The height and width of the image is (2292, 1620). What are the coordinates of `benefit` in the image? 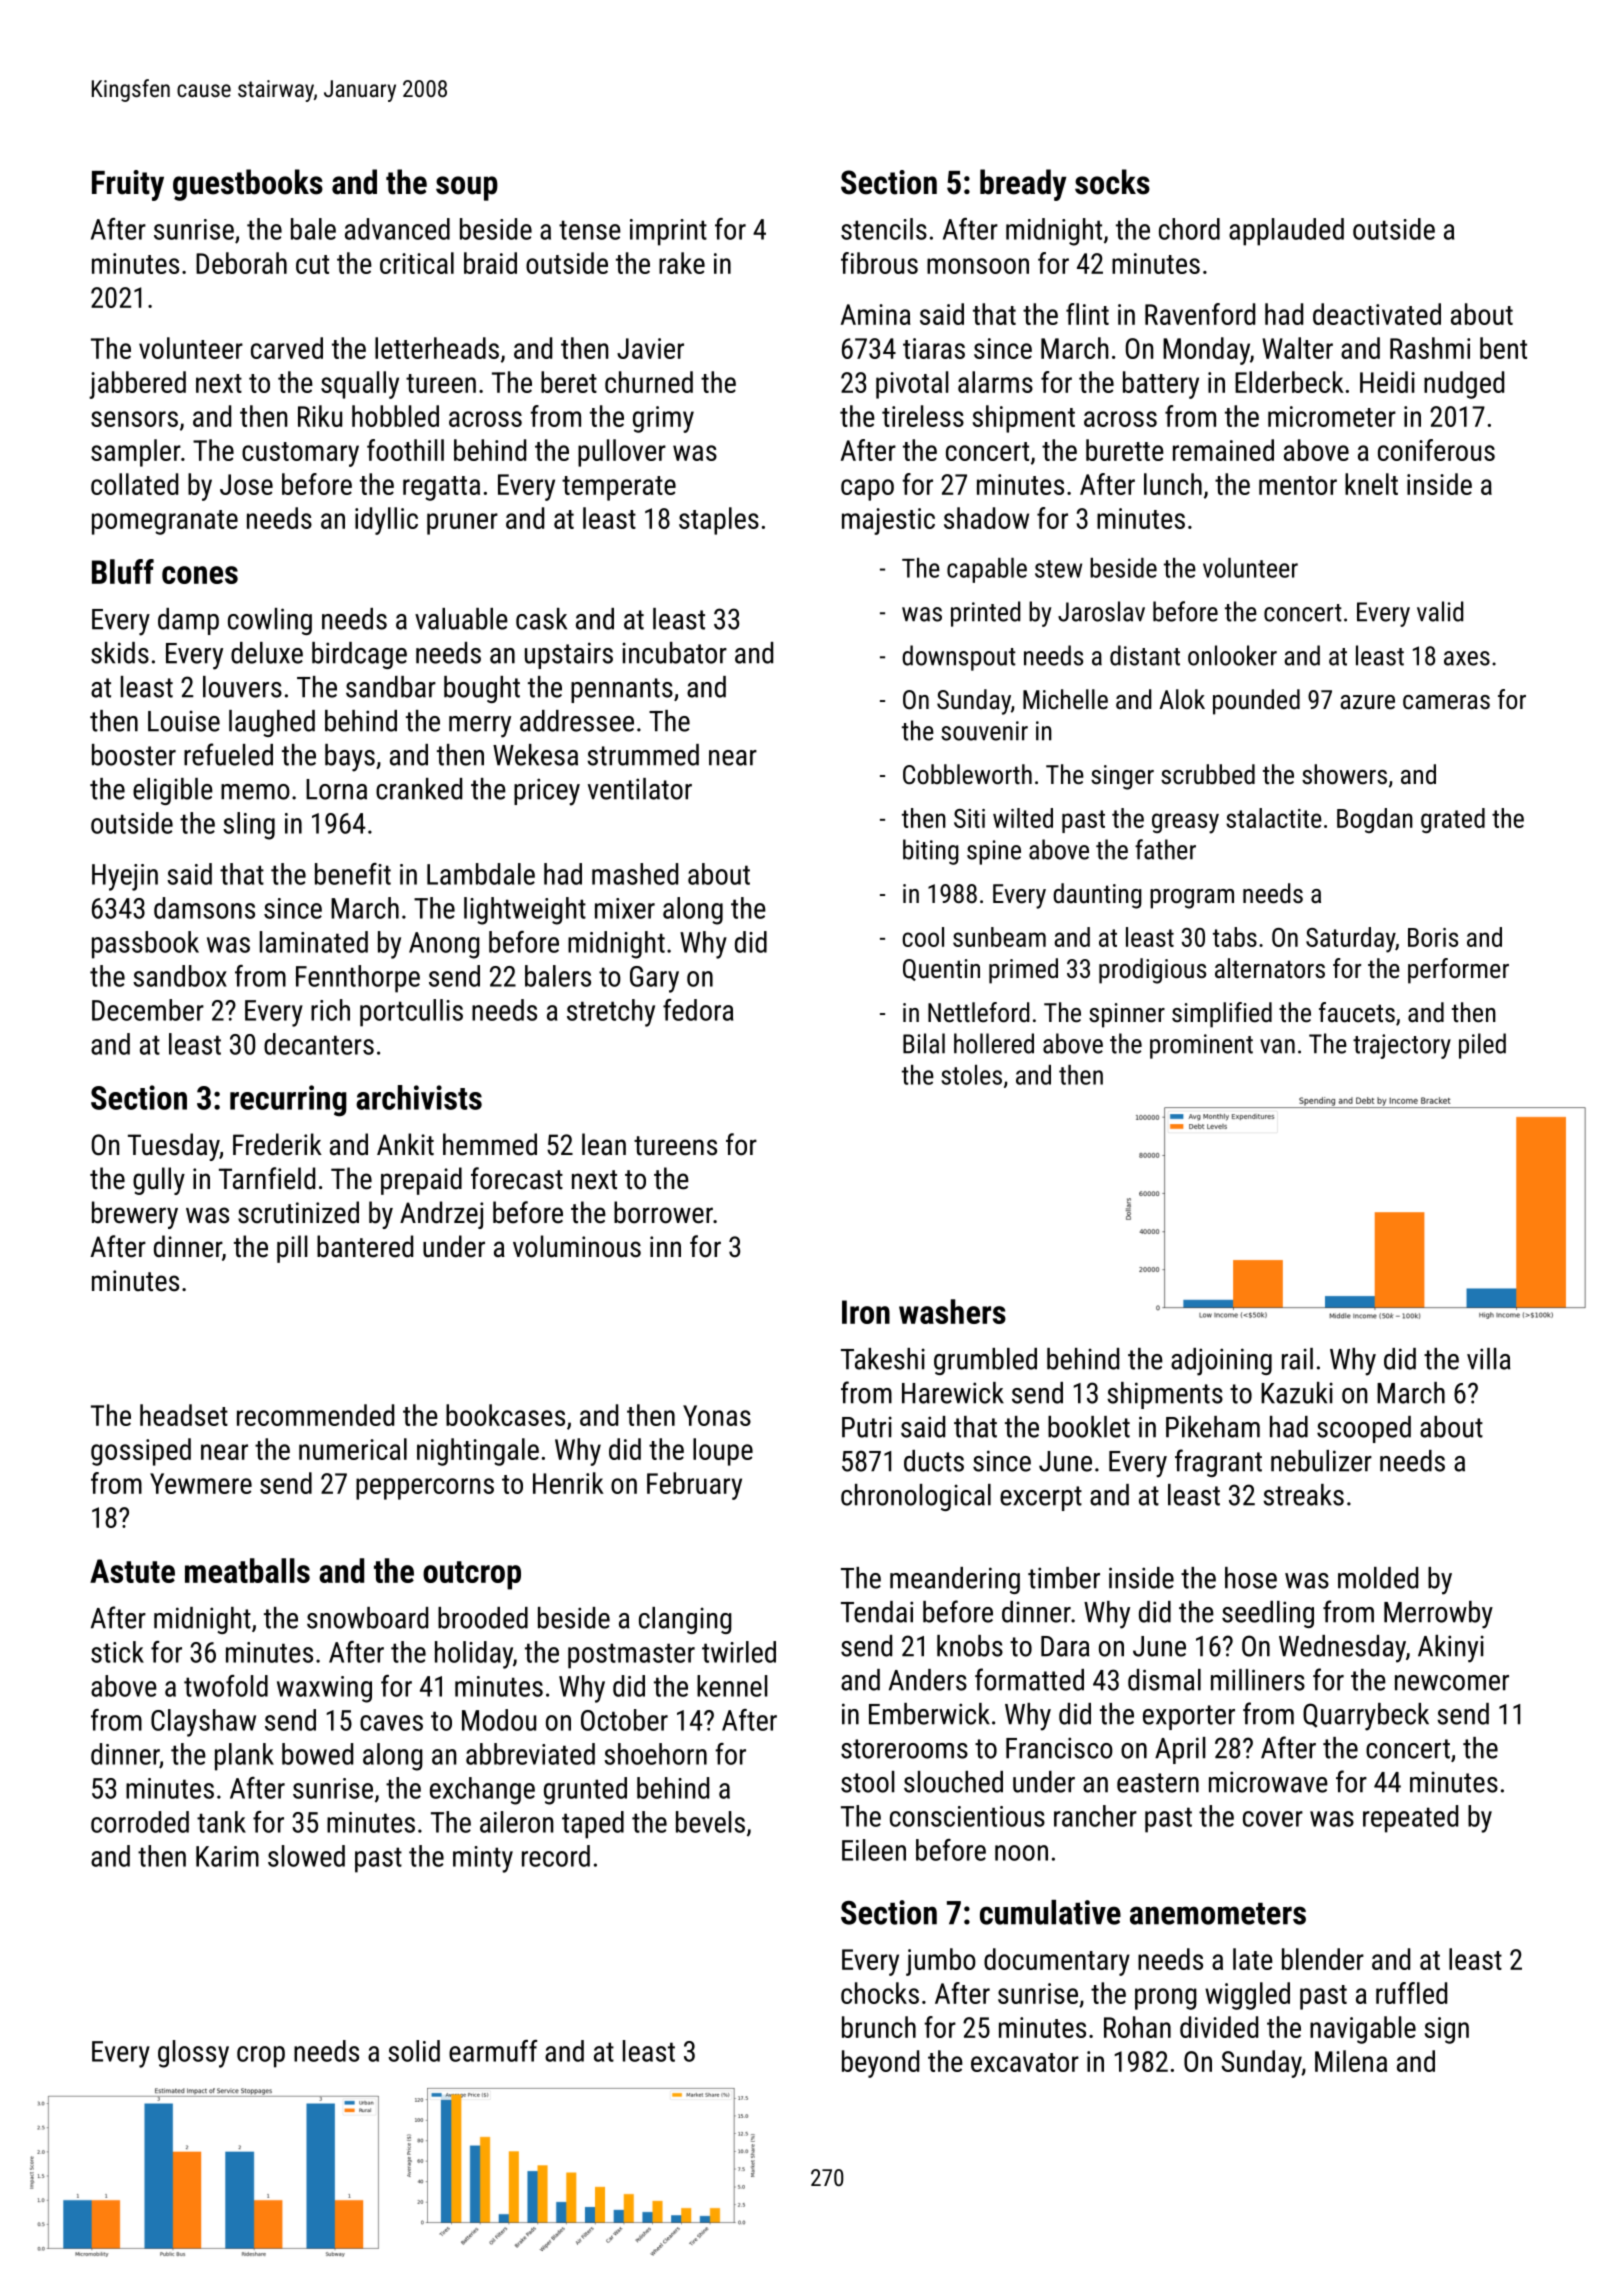 It's located at (353, 874).
